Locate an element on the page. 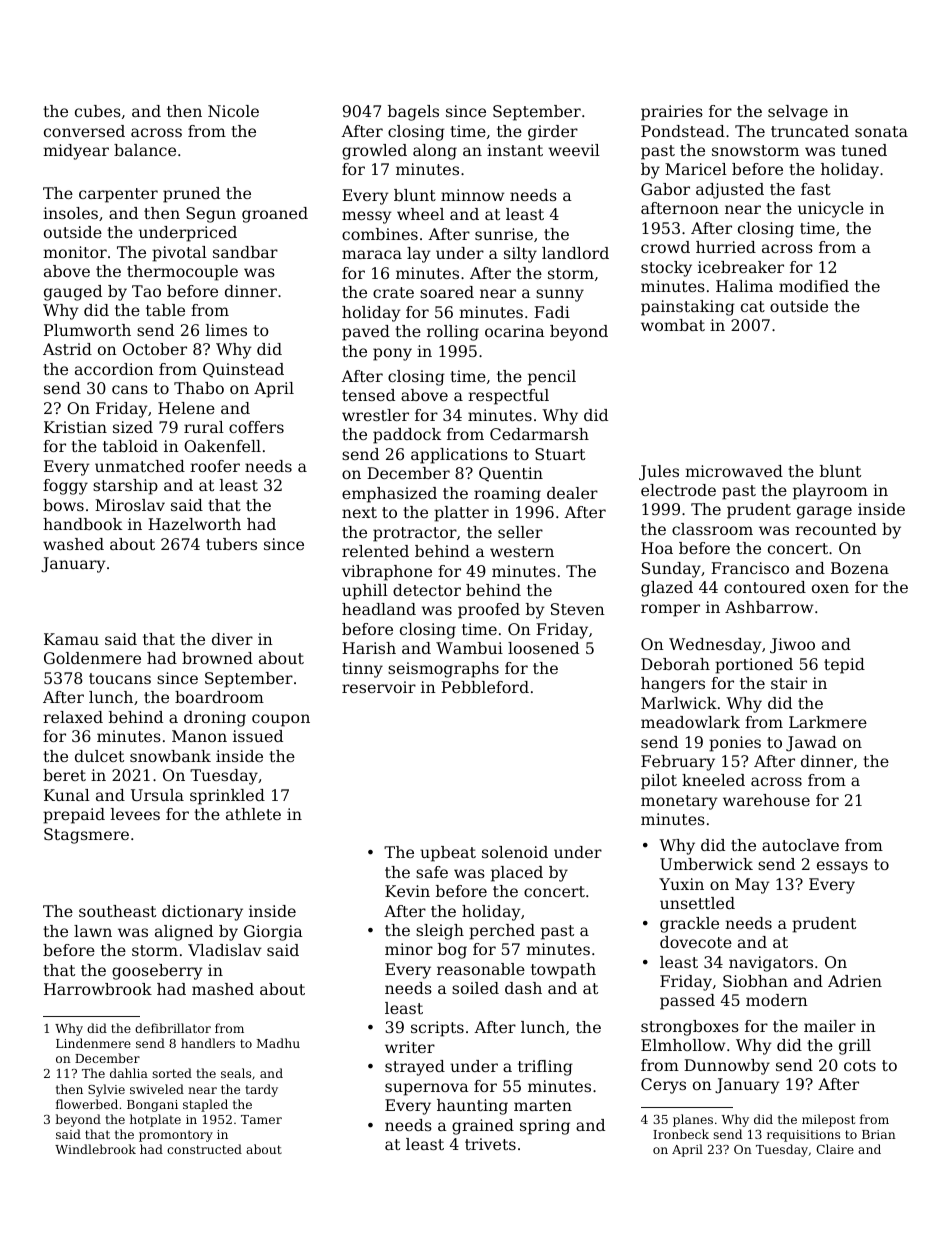  trivets is located at coordinates (490, 1144).
